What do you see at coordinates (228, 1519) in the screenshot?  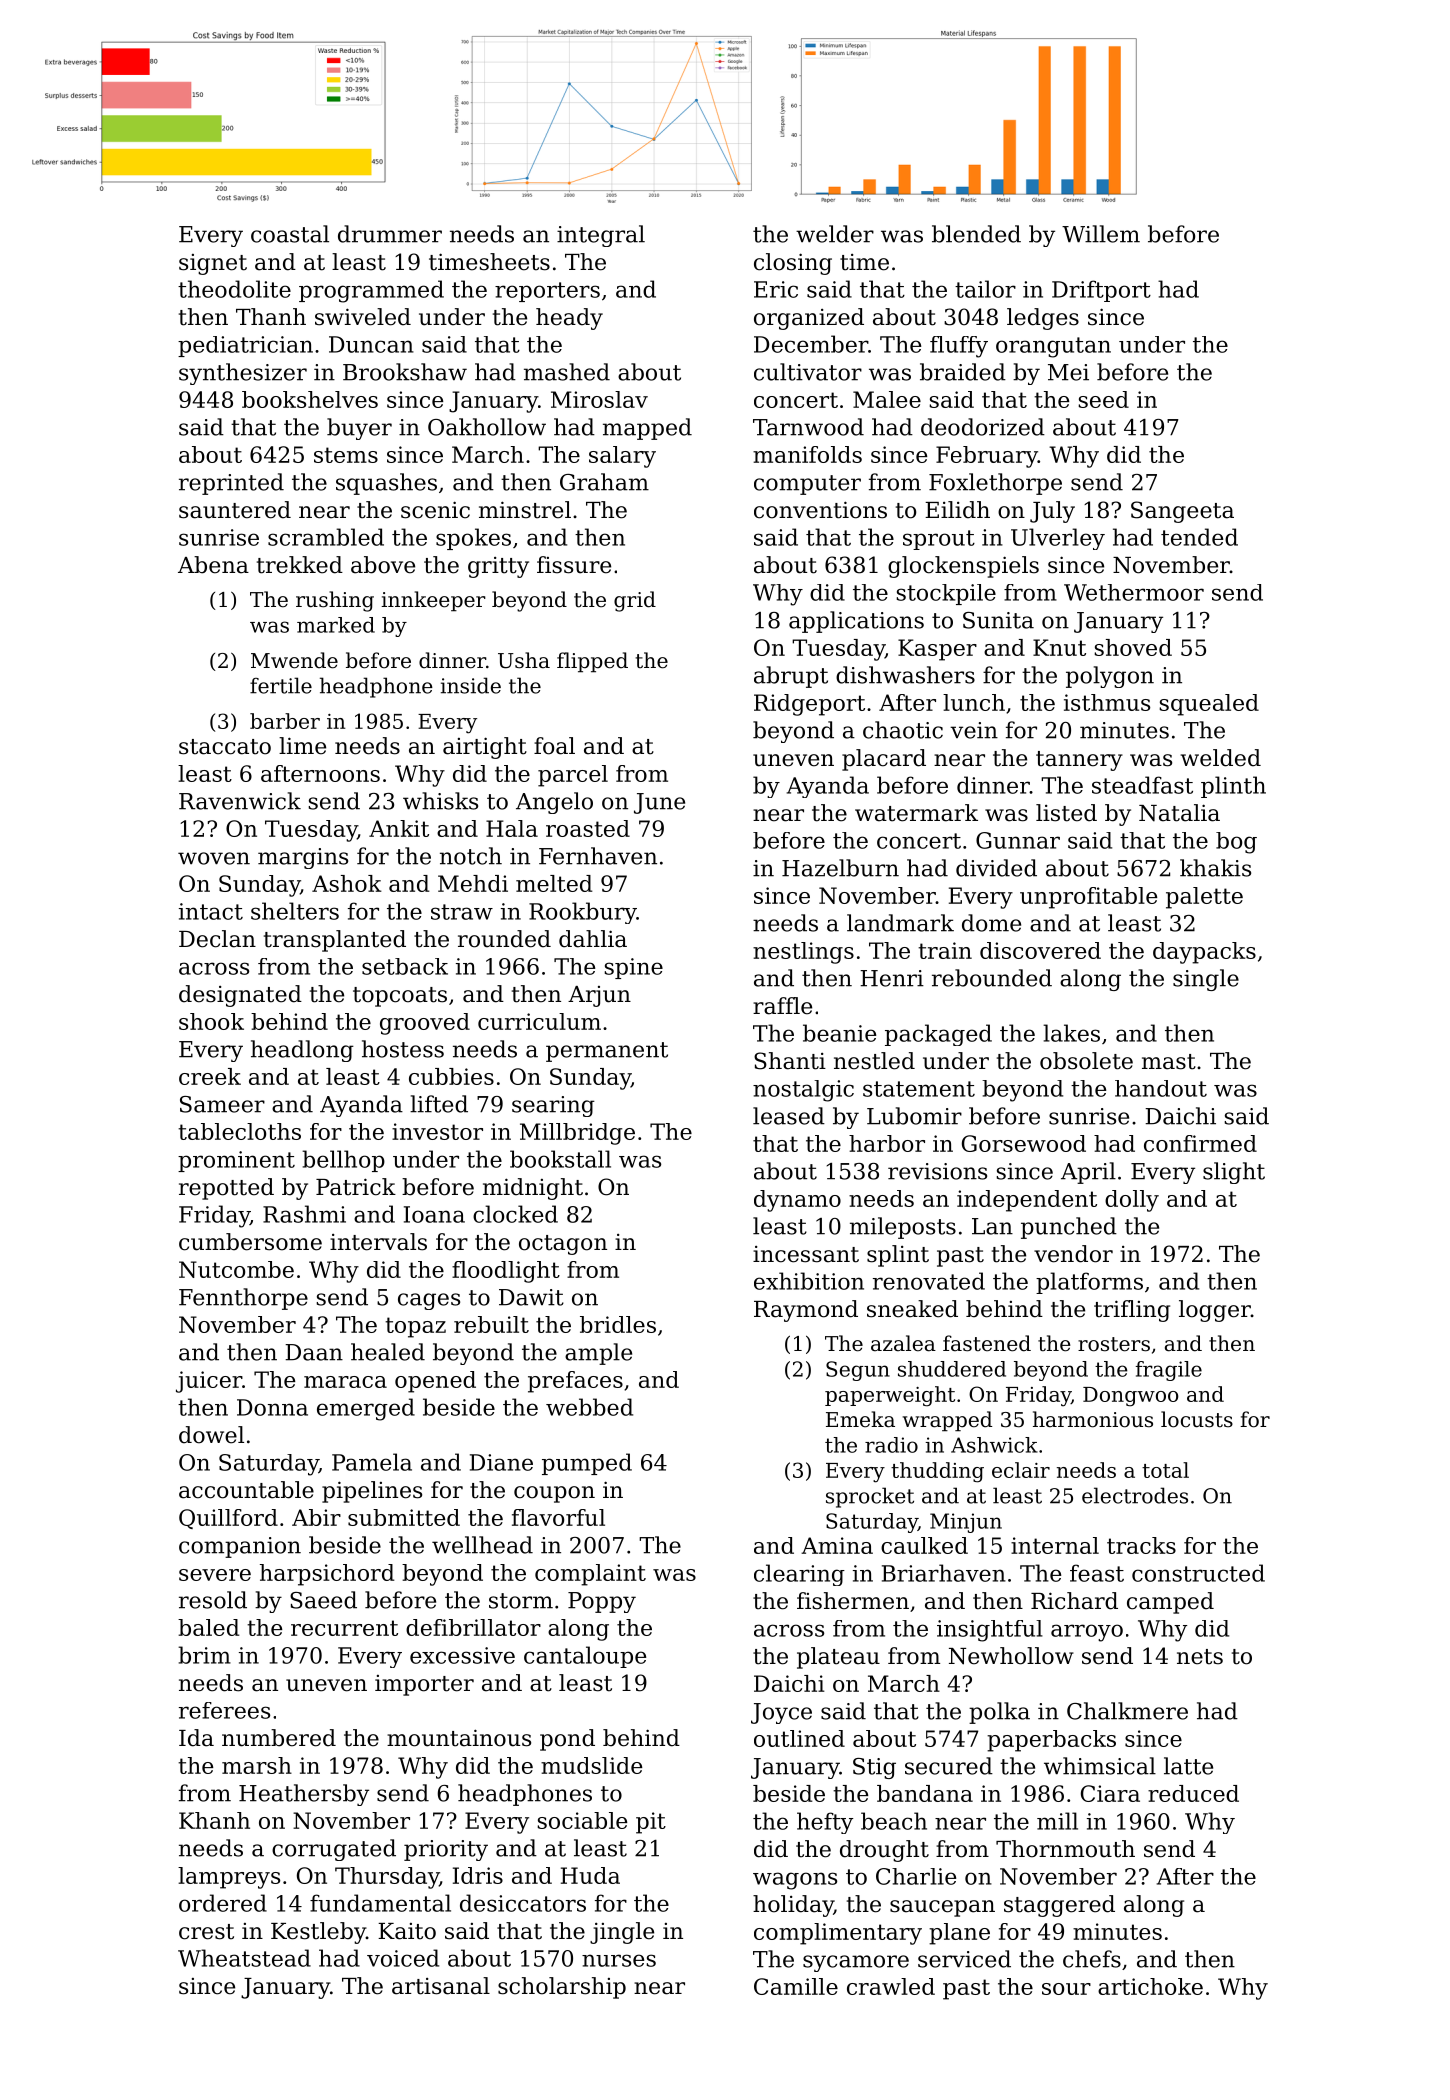 I see `Quillford` at bounding box center [228, 1519].
